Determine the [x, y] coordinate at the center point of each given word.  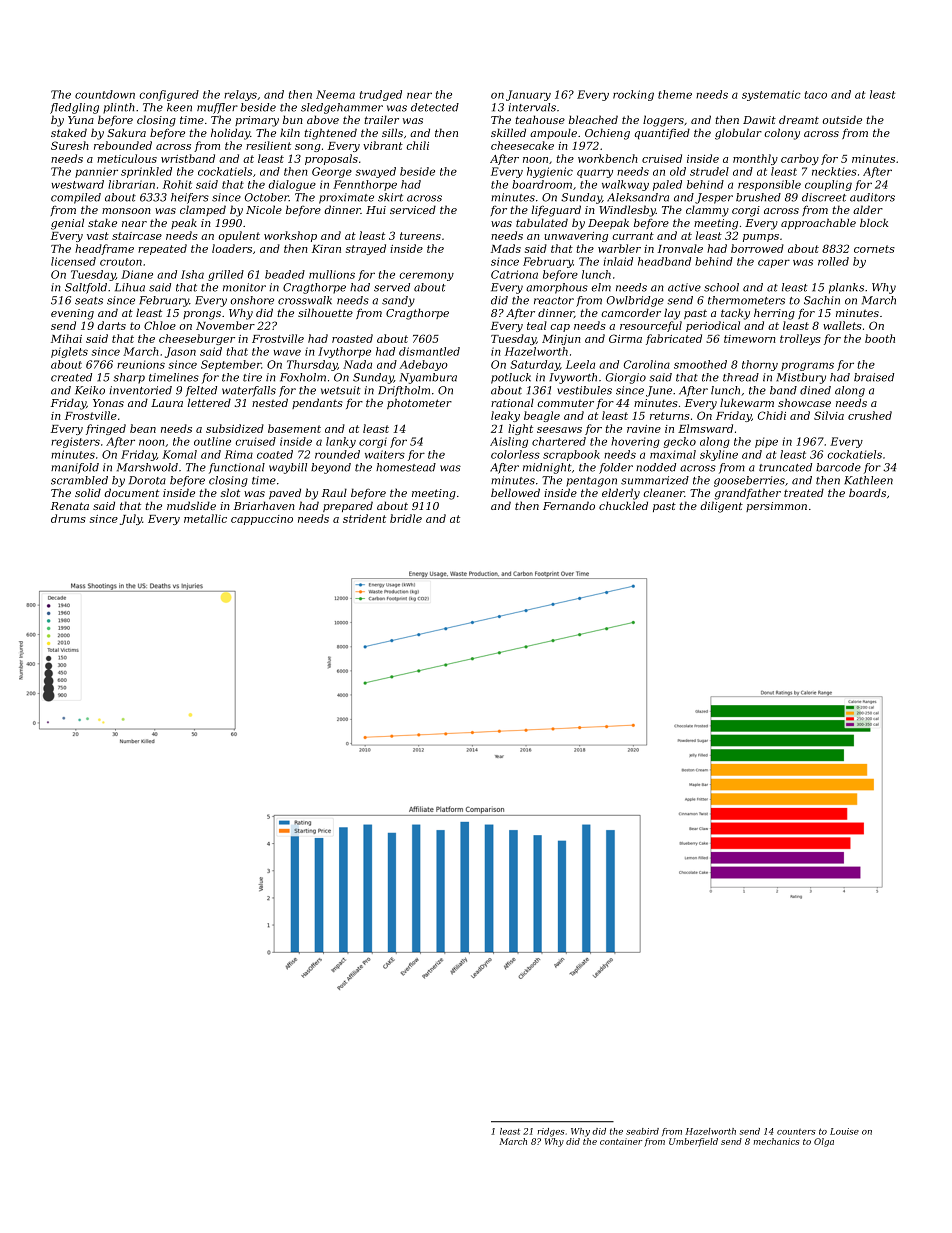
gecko [680, 442]
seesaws [559, 430]
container [621, 1141]
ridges [551, 1132]
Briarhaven [264, 505]
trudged [380, 95]
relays [240, 95]
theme [675, 94]
